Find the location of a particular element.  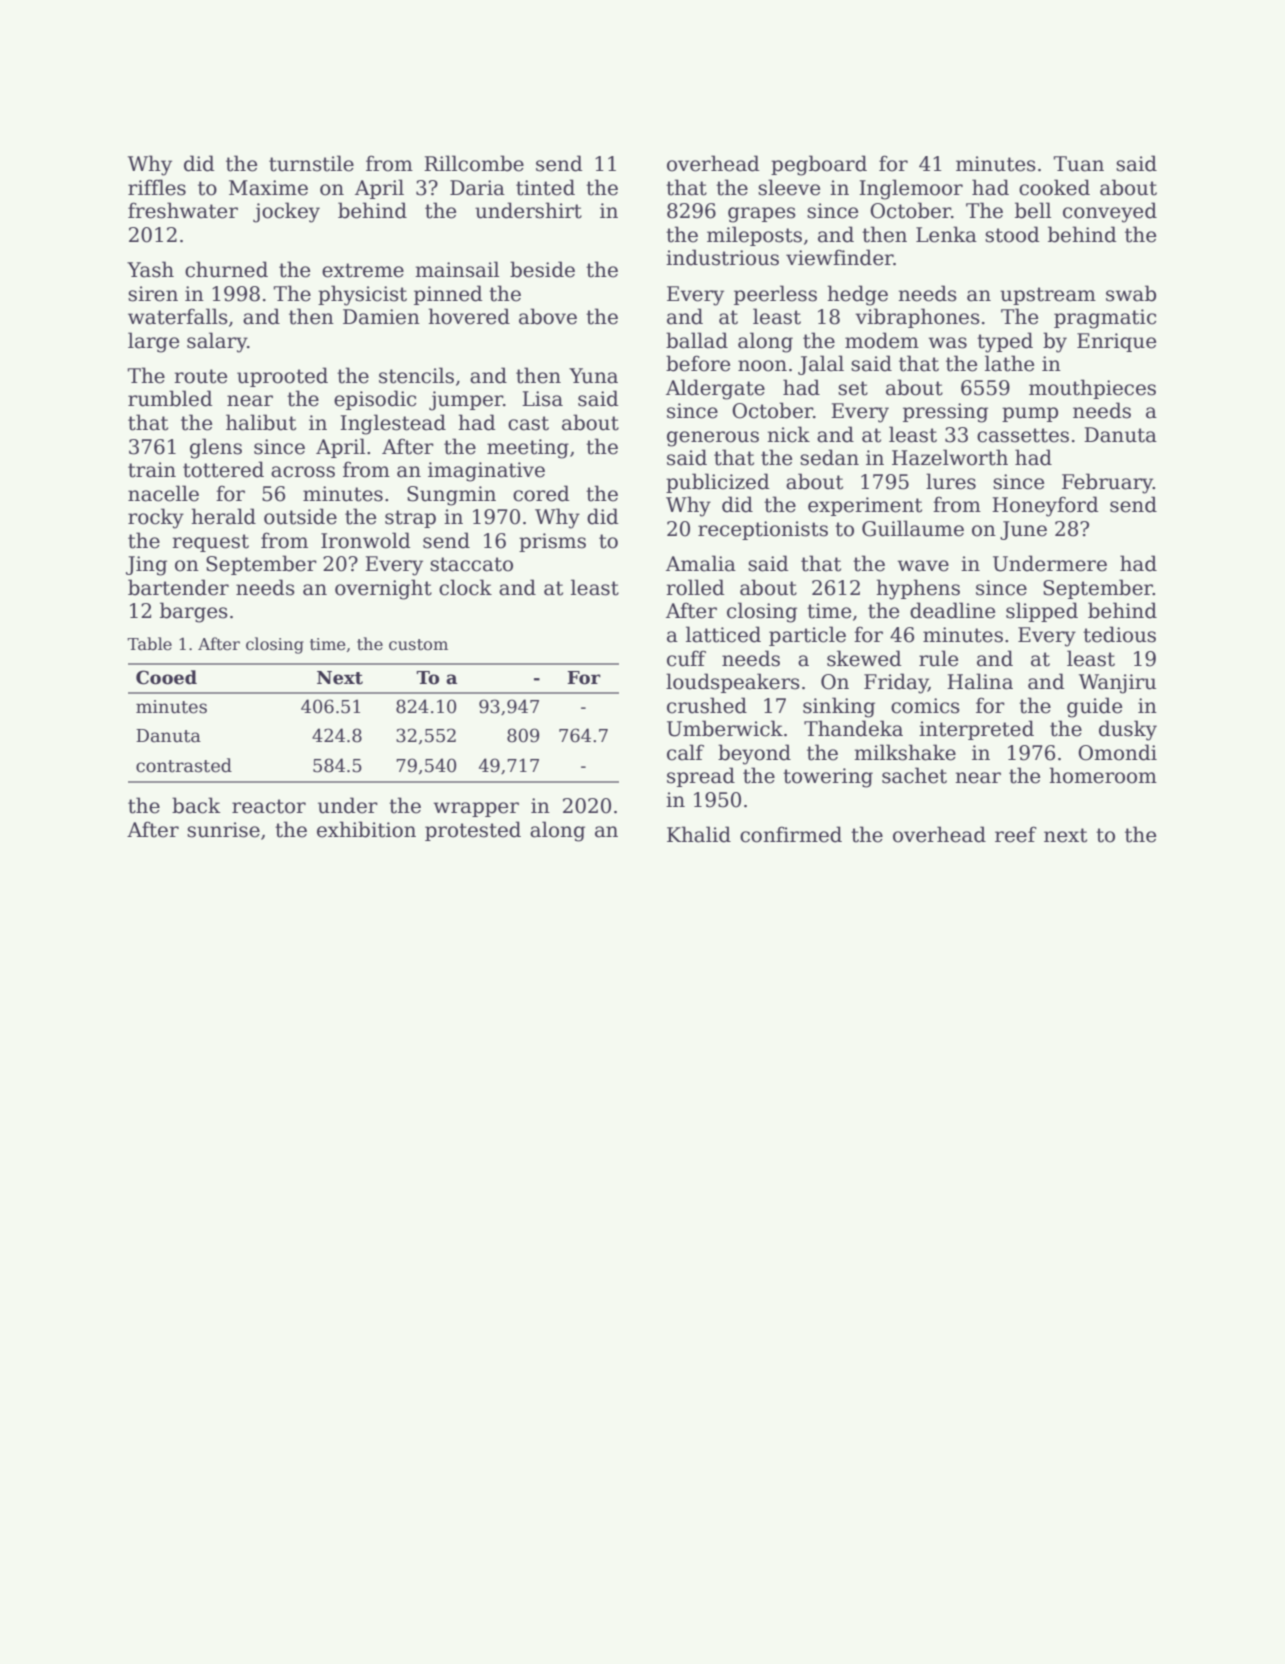

turnstile is located at coordinates (311, 163).
